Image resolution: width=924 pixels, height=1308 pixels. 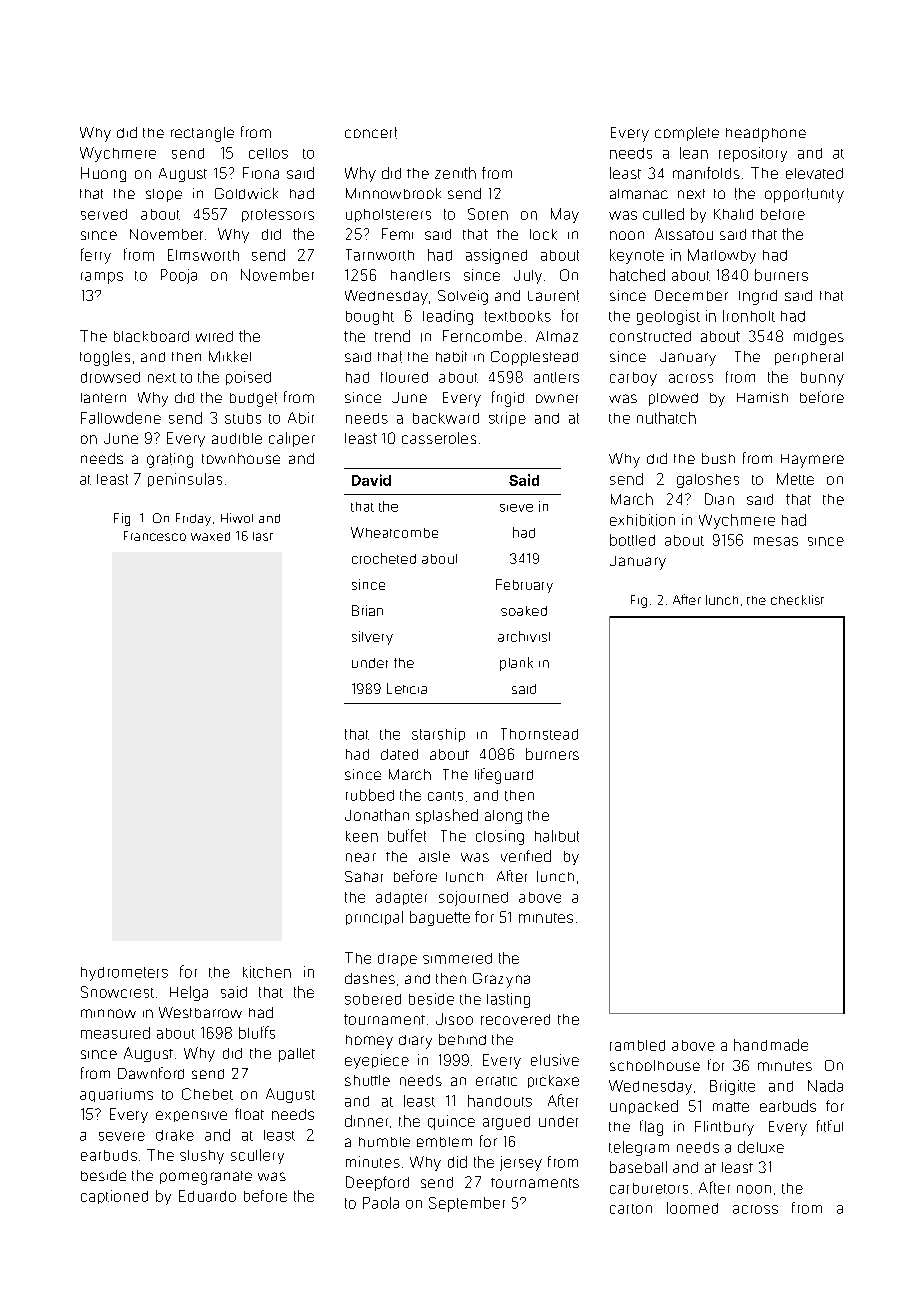 I want to click on Huong, so click(x=103, y=174).
